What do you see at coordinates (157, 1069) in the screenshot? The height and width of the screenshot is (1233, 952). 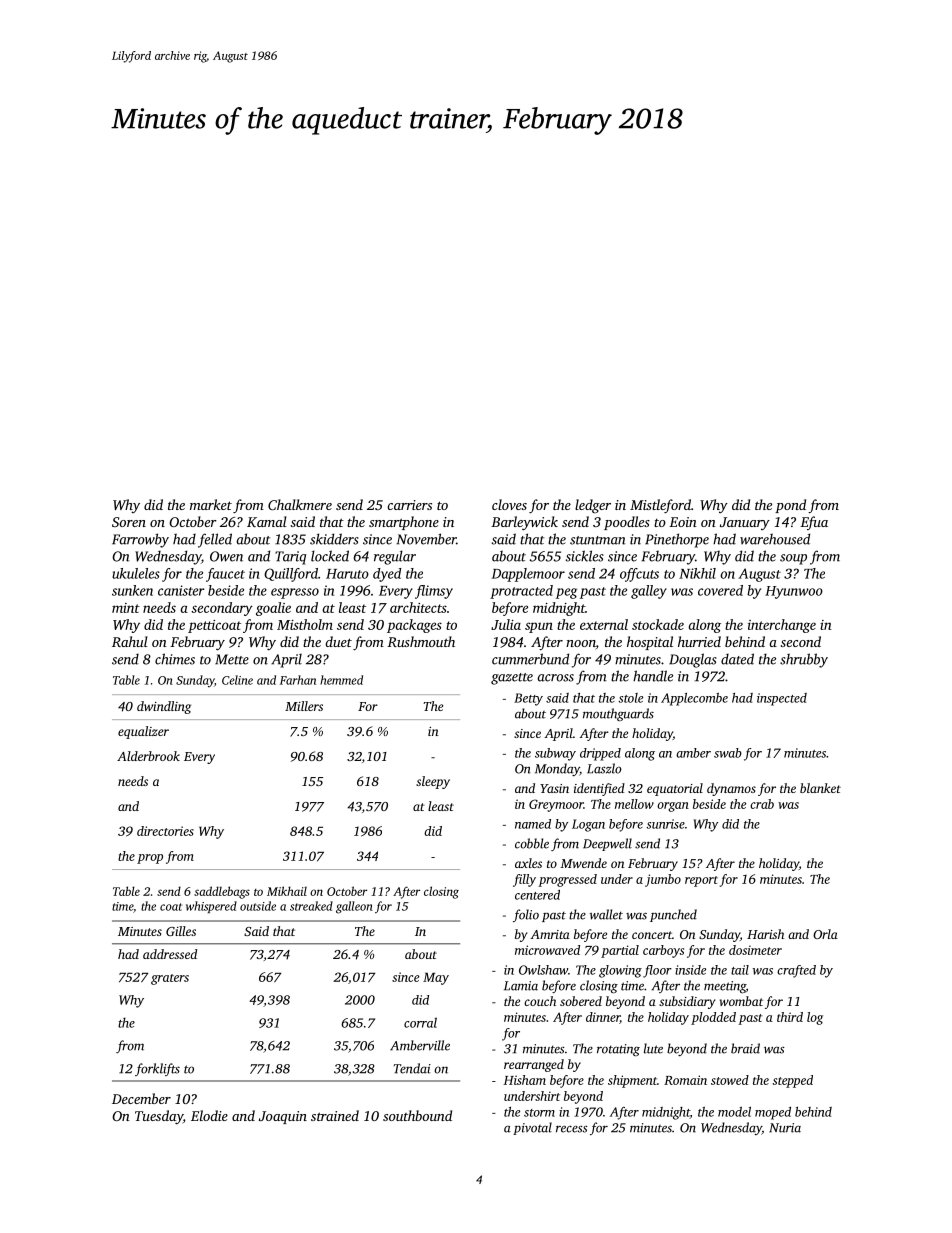 I see `forklifts` at bounding box center [157, 1069].
